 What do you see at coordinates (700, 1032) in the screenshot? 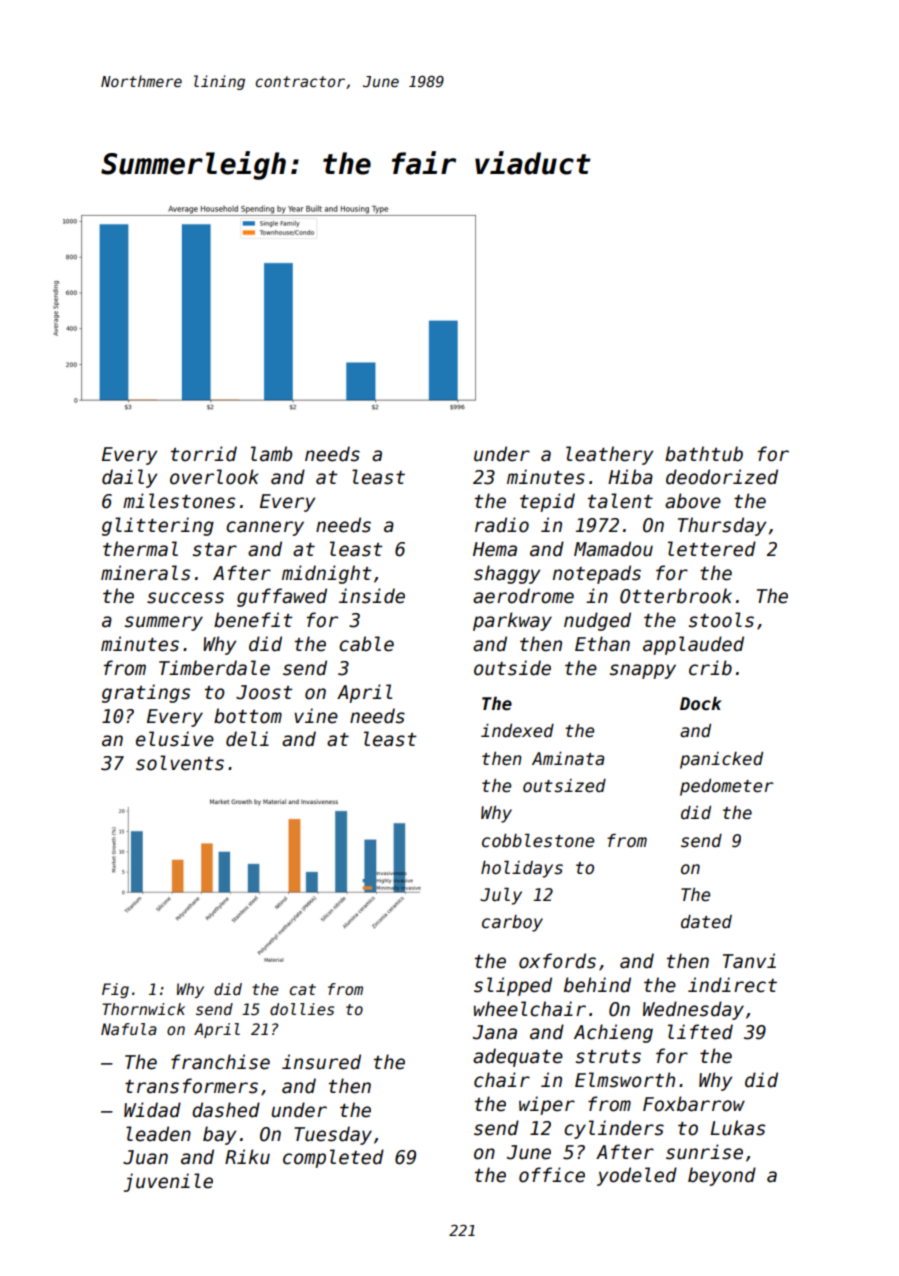
I see `lifted` at bounding box center [700, 1032].
